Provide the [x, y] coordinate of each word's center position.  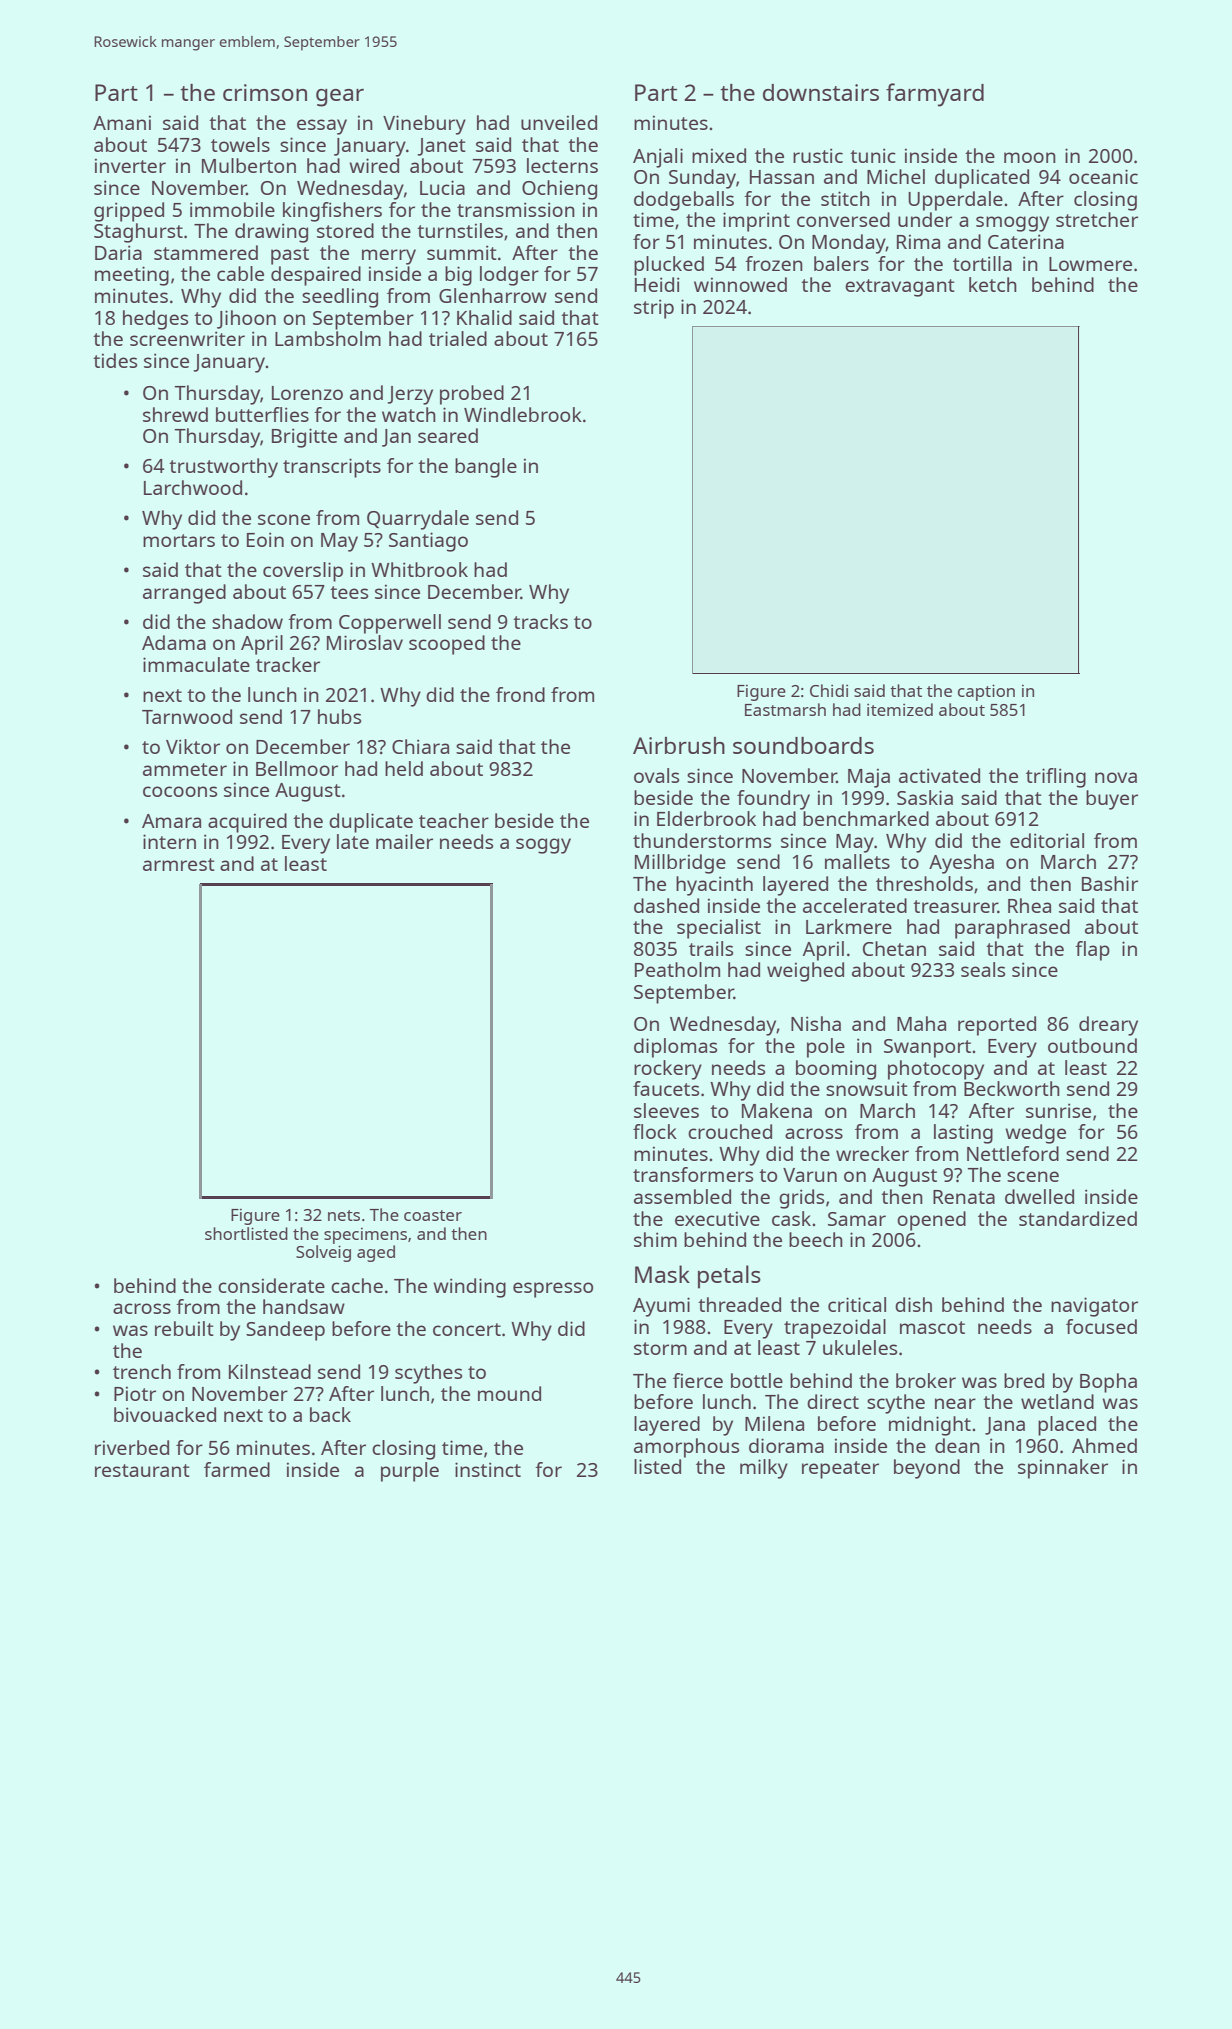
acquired [247, 823]
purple [410, 1472]
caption [986, 692]
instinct [488, 1469]
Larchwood [193, 487]
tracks [540, 621]
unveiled [559, 122]
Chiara [420, 746]
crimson [265, 92]
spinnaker [1063, 1469]
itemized [900, 709]
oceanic [1103, 176]
